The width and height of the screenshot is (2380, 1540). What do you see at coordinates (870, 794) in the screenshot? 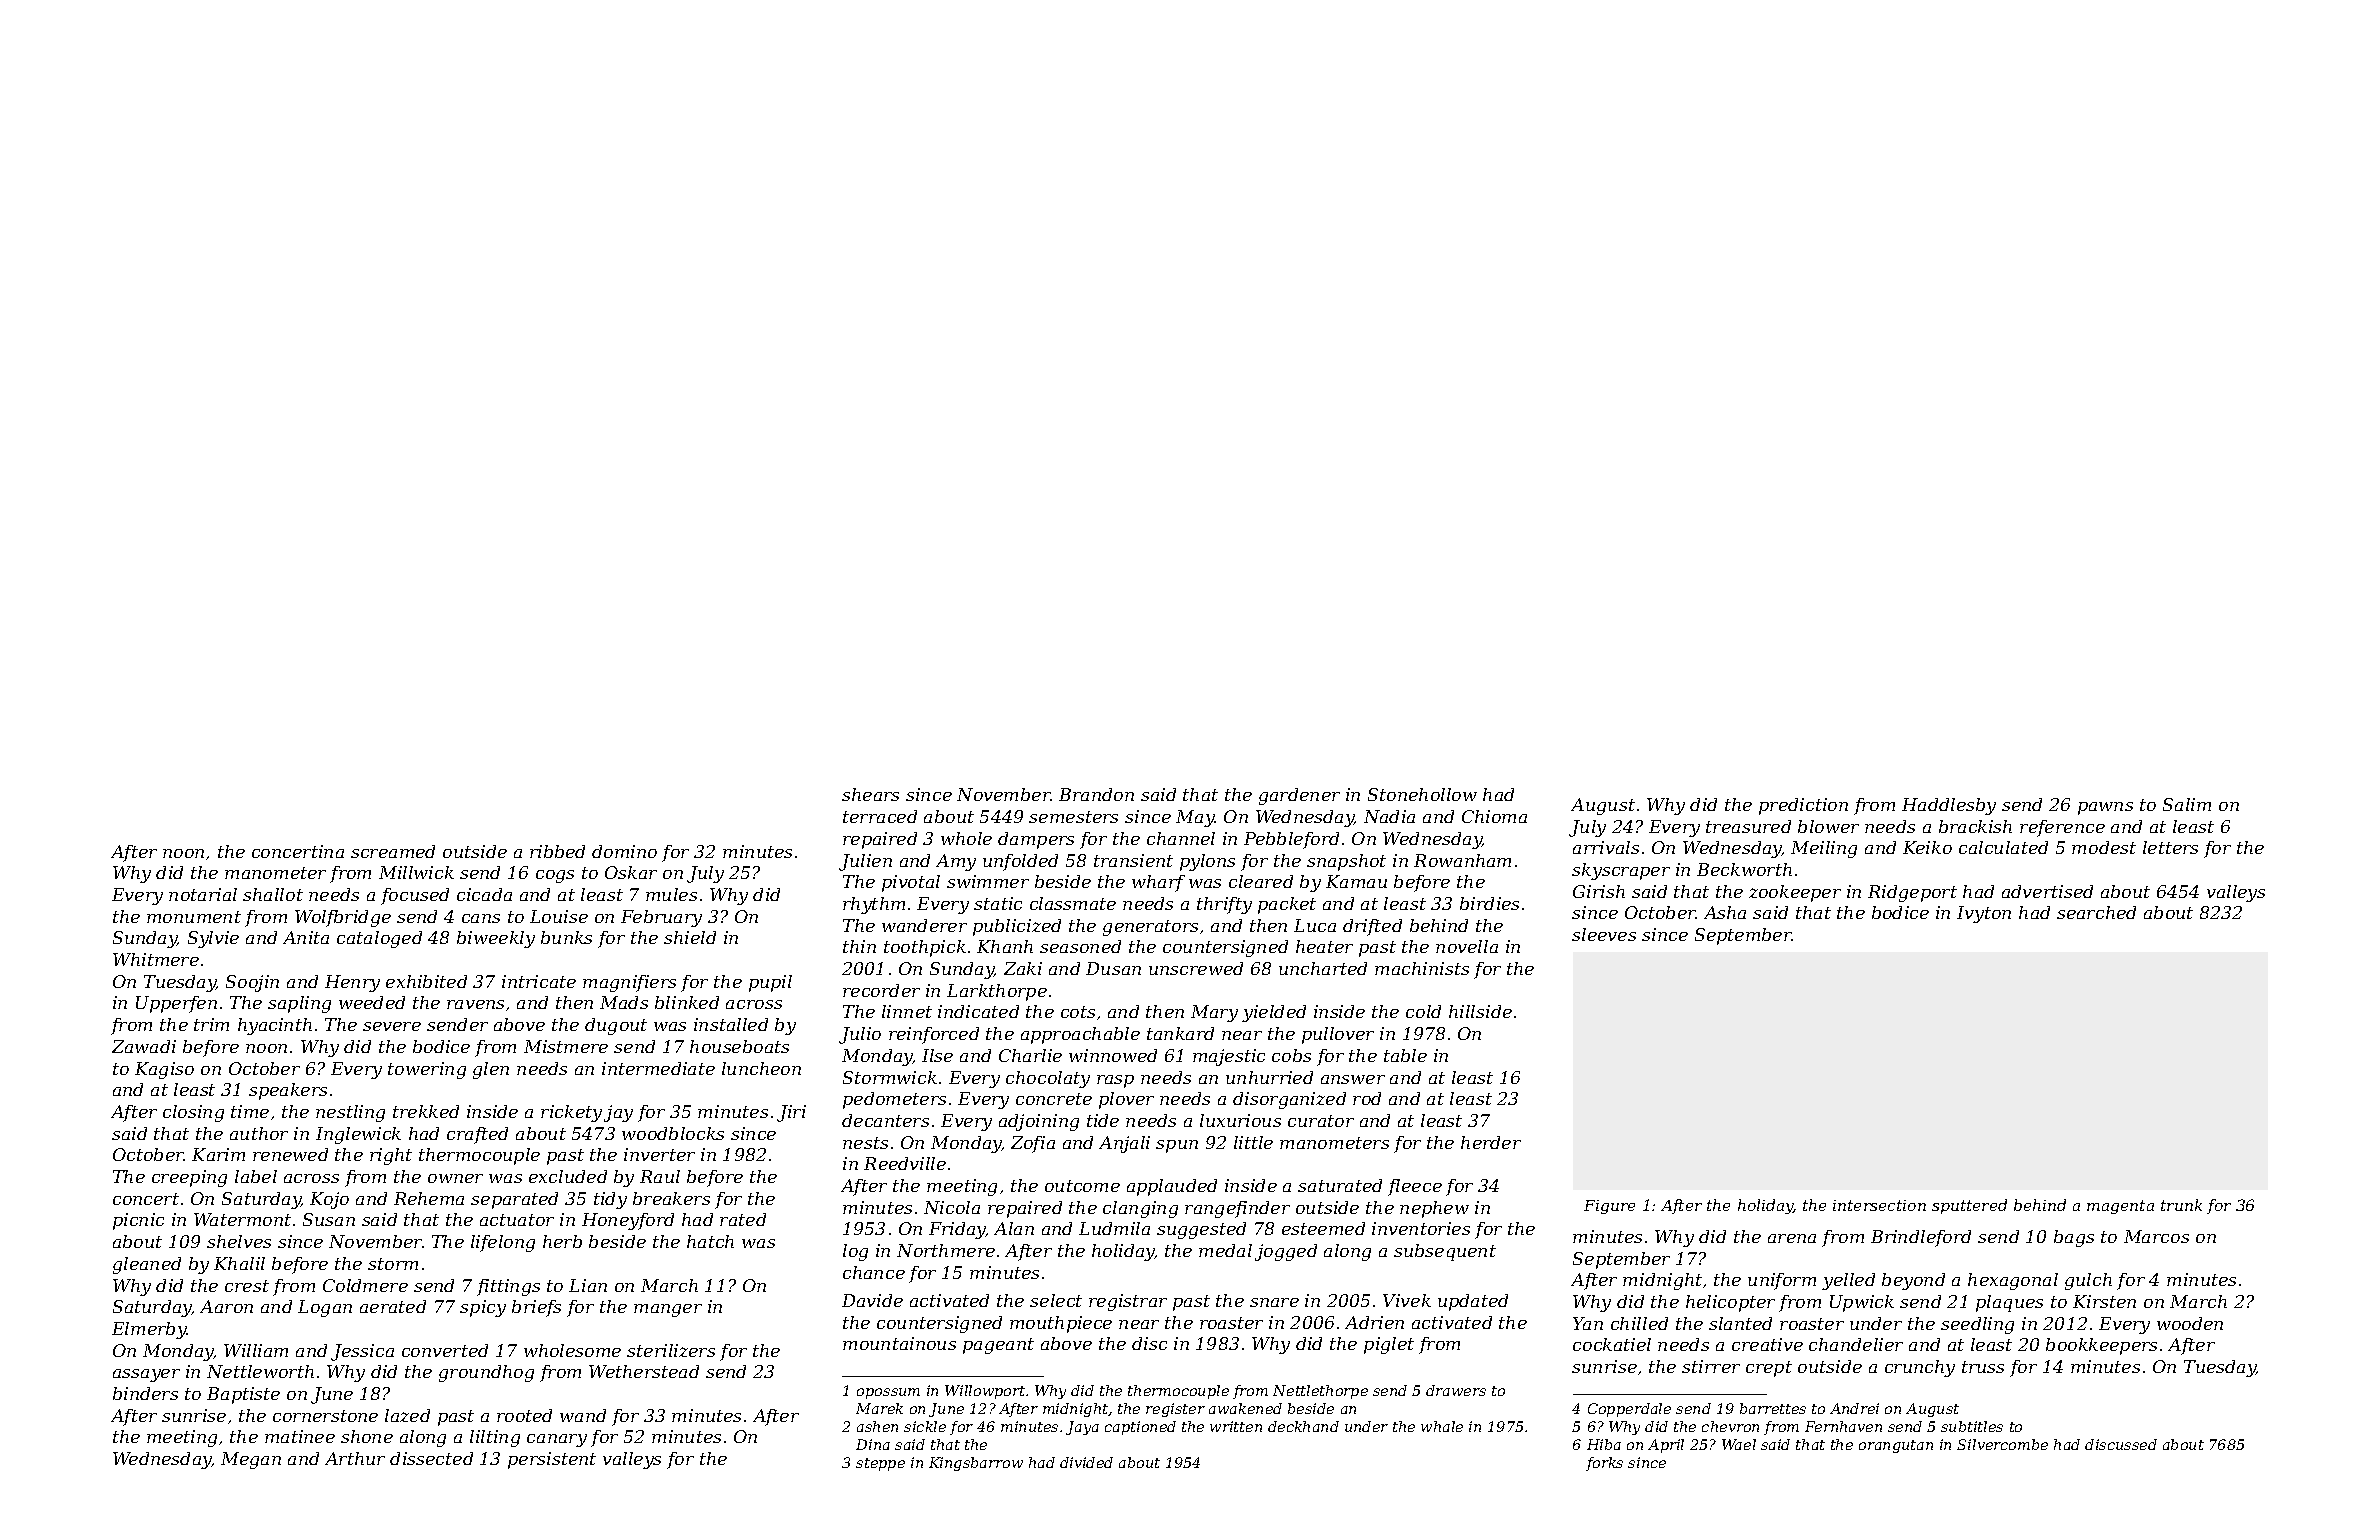
I see `shears` at bounding box center [870, 794].
